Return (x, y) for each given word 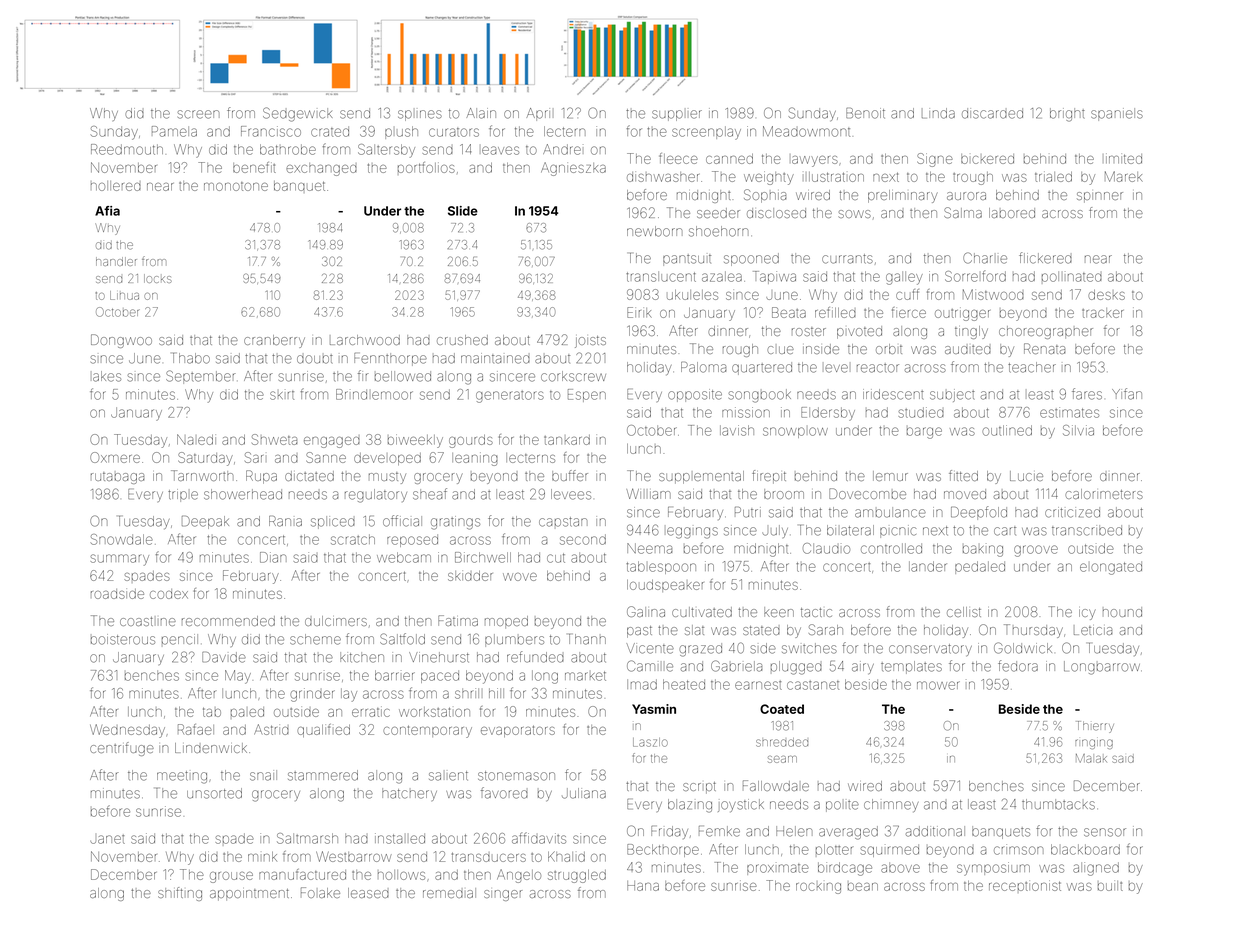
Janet (107, 839)
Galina (646, 611)
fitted (963, 475)
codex (169, 594)
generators (510, 397)
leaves (500, 150)
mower (938, 685)
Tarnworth (202, 475)
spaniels (1117, 114)
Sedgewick (297, 114)
